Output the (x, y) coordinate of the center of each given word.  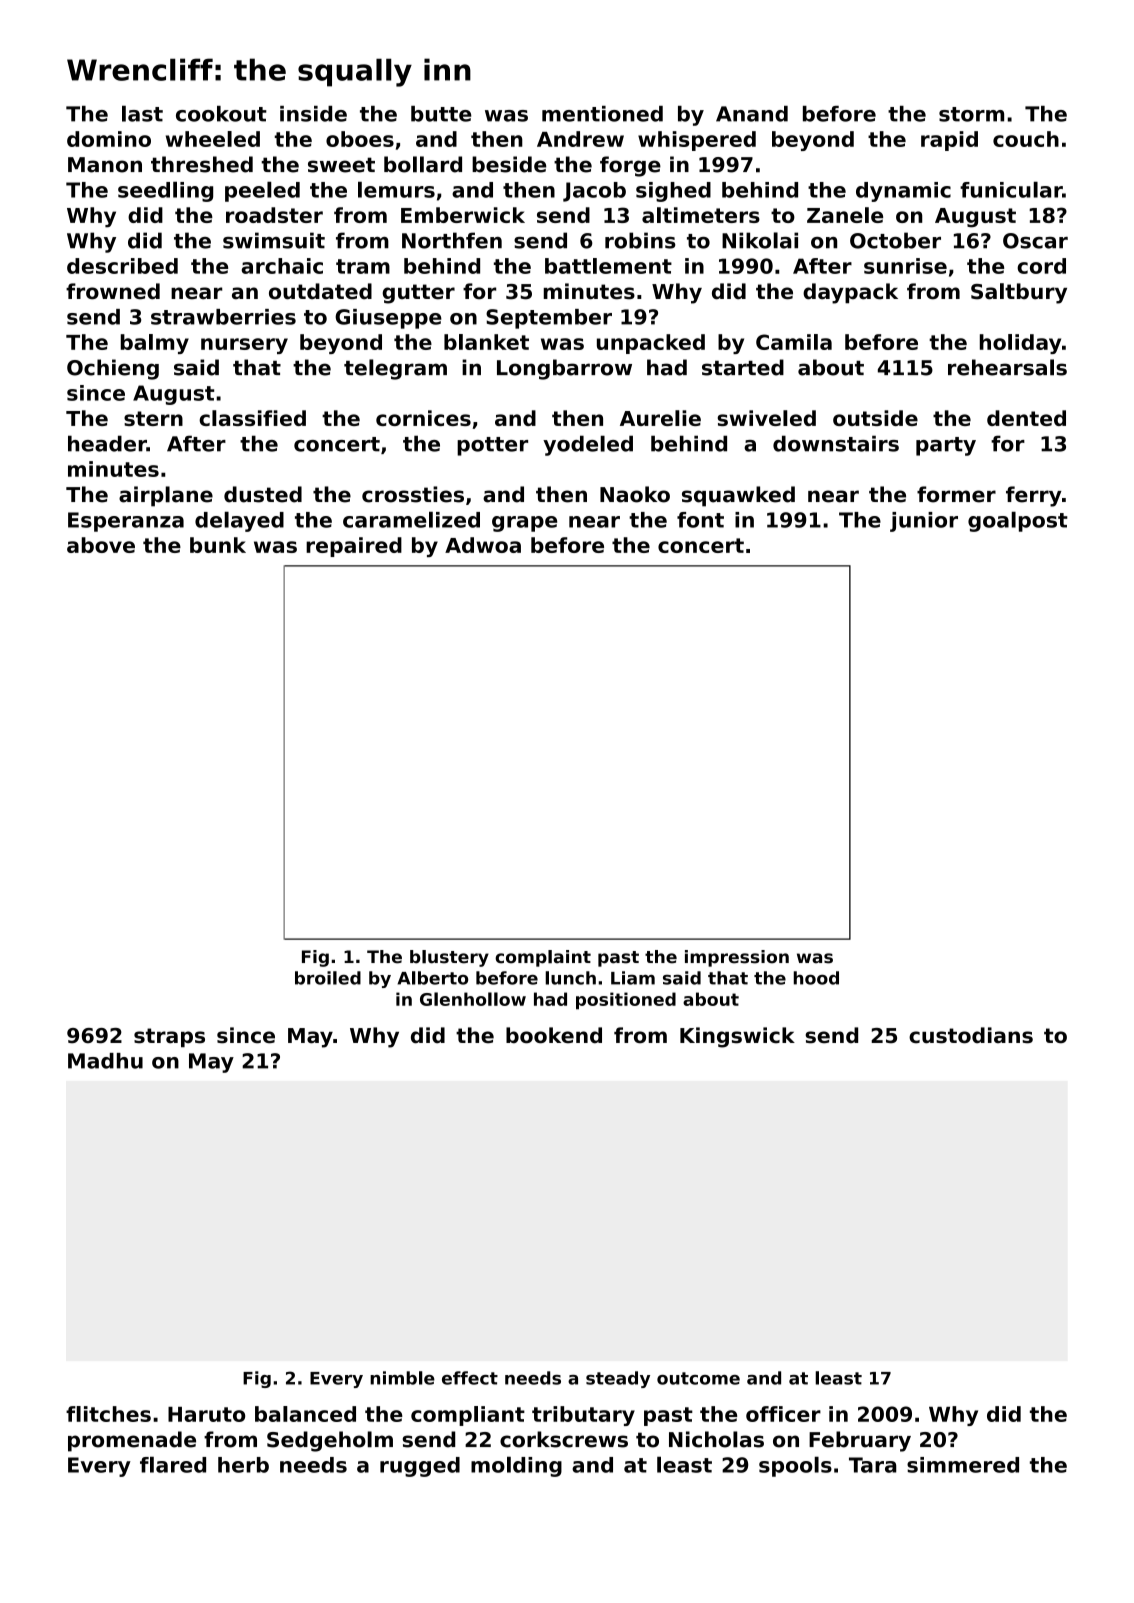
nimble (402, 1378)
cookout (221, 114)
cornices (423, 418)
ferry (1034, 496)
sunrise (905, 266)
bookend (554, 1035)
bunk (218, 545)
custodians (971, 1035)
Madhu (105, 1061)
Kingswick (737, 1037)
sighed (673, 192)
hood (816, 978)
